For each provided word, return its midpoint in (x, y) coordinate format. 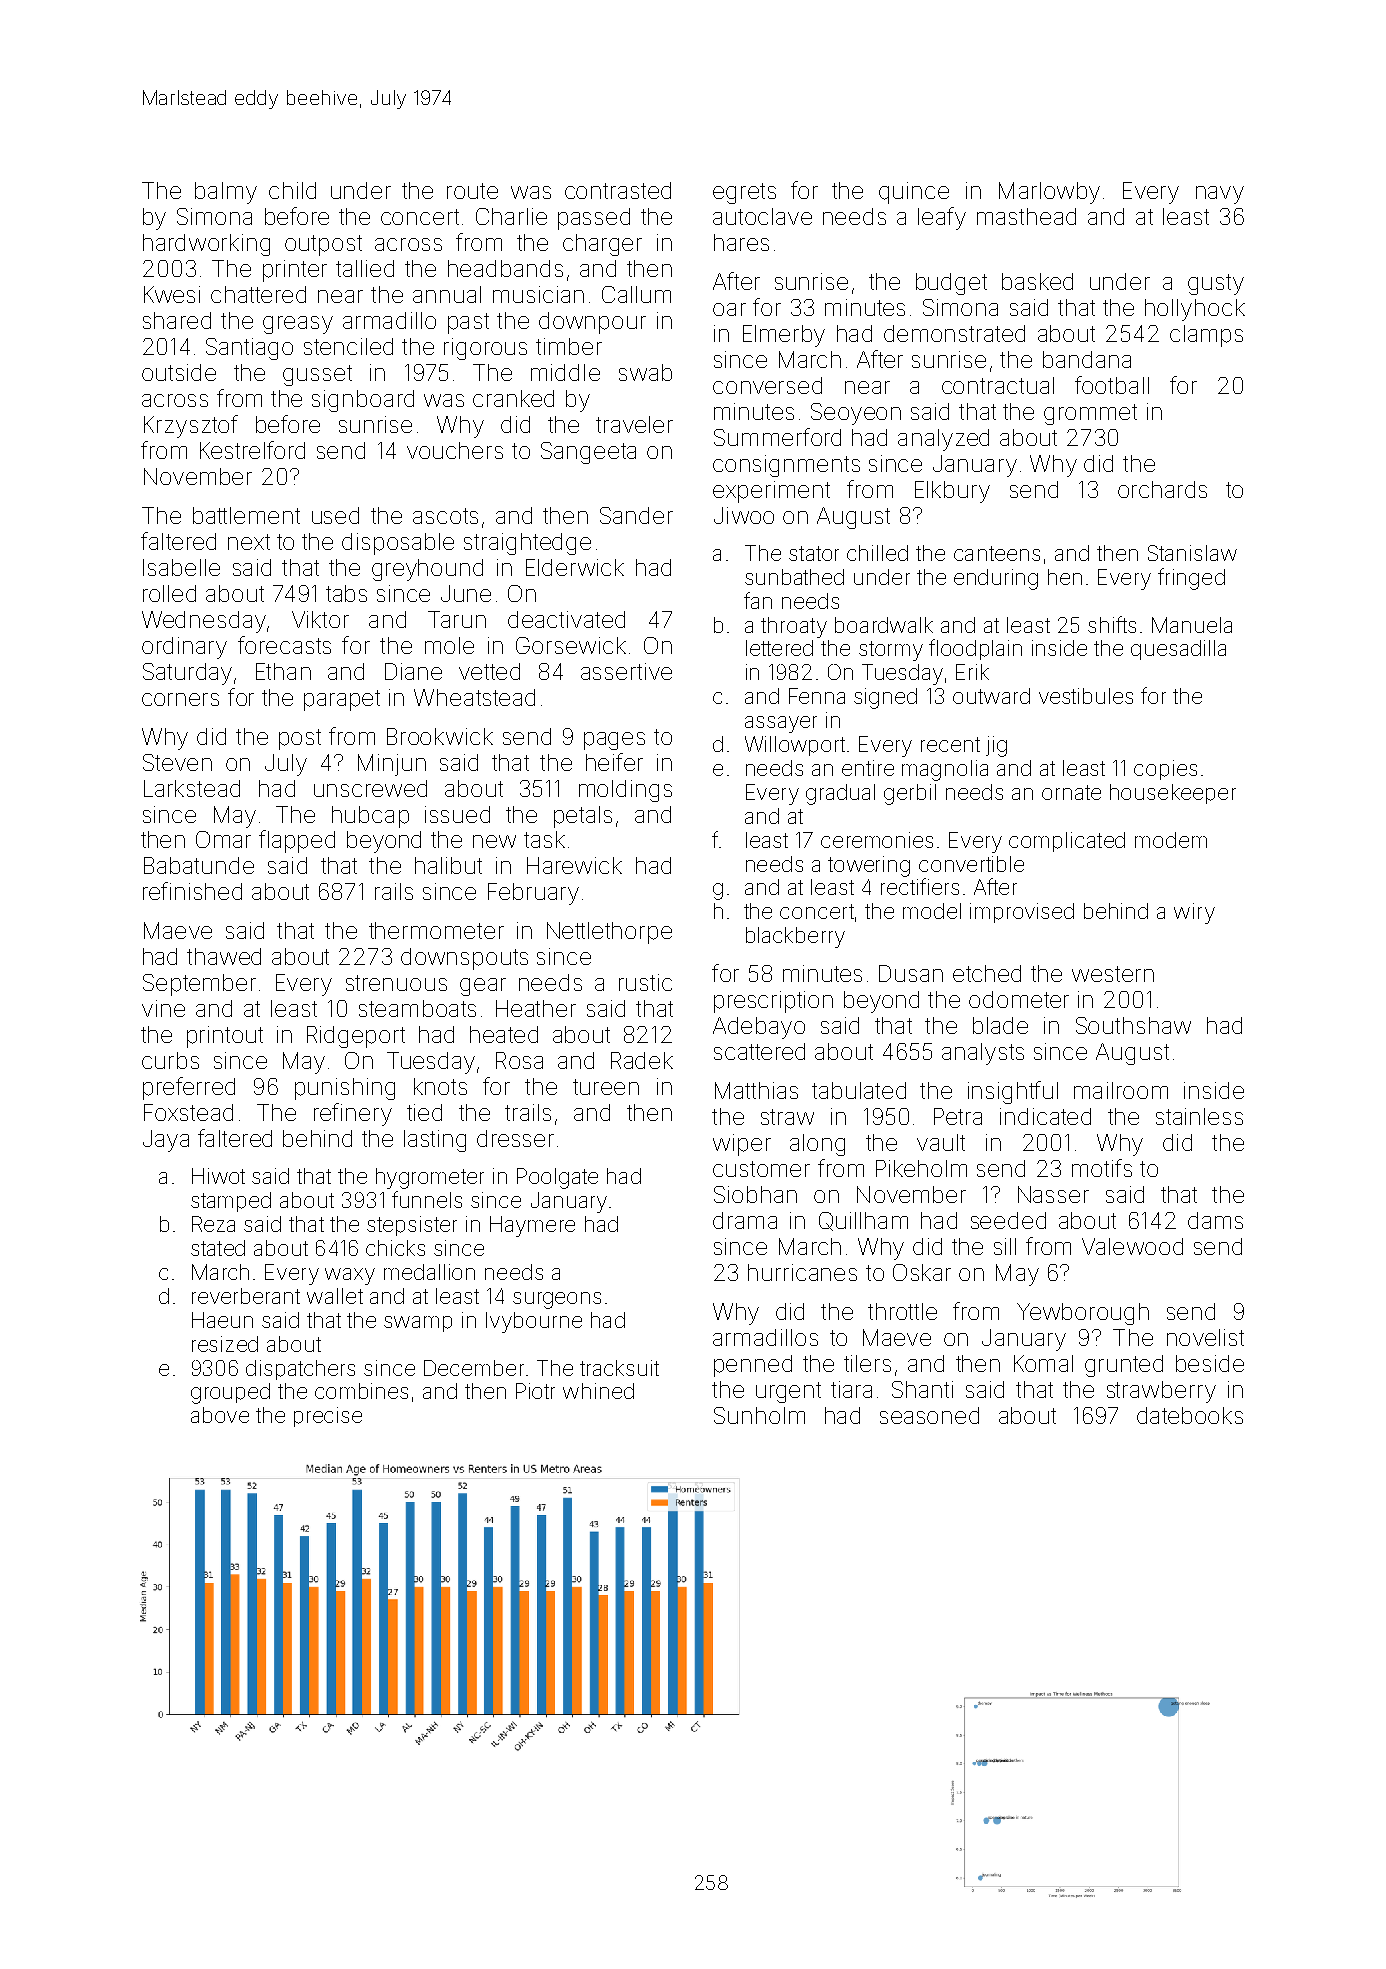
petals (583, 817)
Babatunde (199, 865)
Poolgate (557, 1178)
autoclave (762, 216)
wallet (335, 1296)
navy (1220, 195)
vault (941, 1142)
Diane (413, 671)
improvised (1022, 913)
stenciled (348, 346)
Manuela (1192, 625)
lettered (779, 648)
